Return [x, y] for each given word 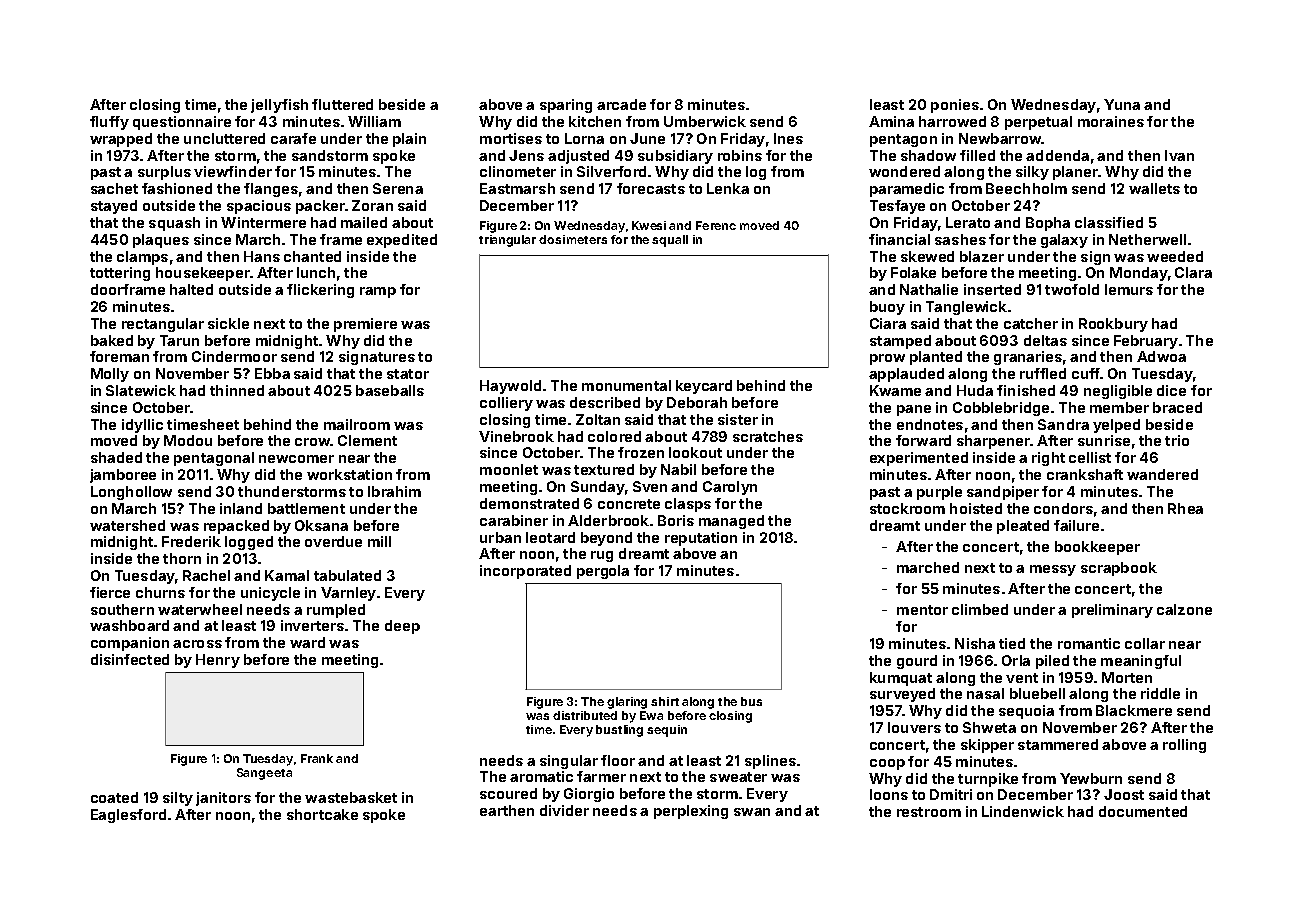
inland [241, 508]
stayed [114, 207]
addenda [1057, 155]
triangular [507, 241]
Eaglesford [128, 816]
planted [936, 358]
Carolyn [730, 488]
